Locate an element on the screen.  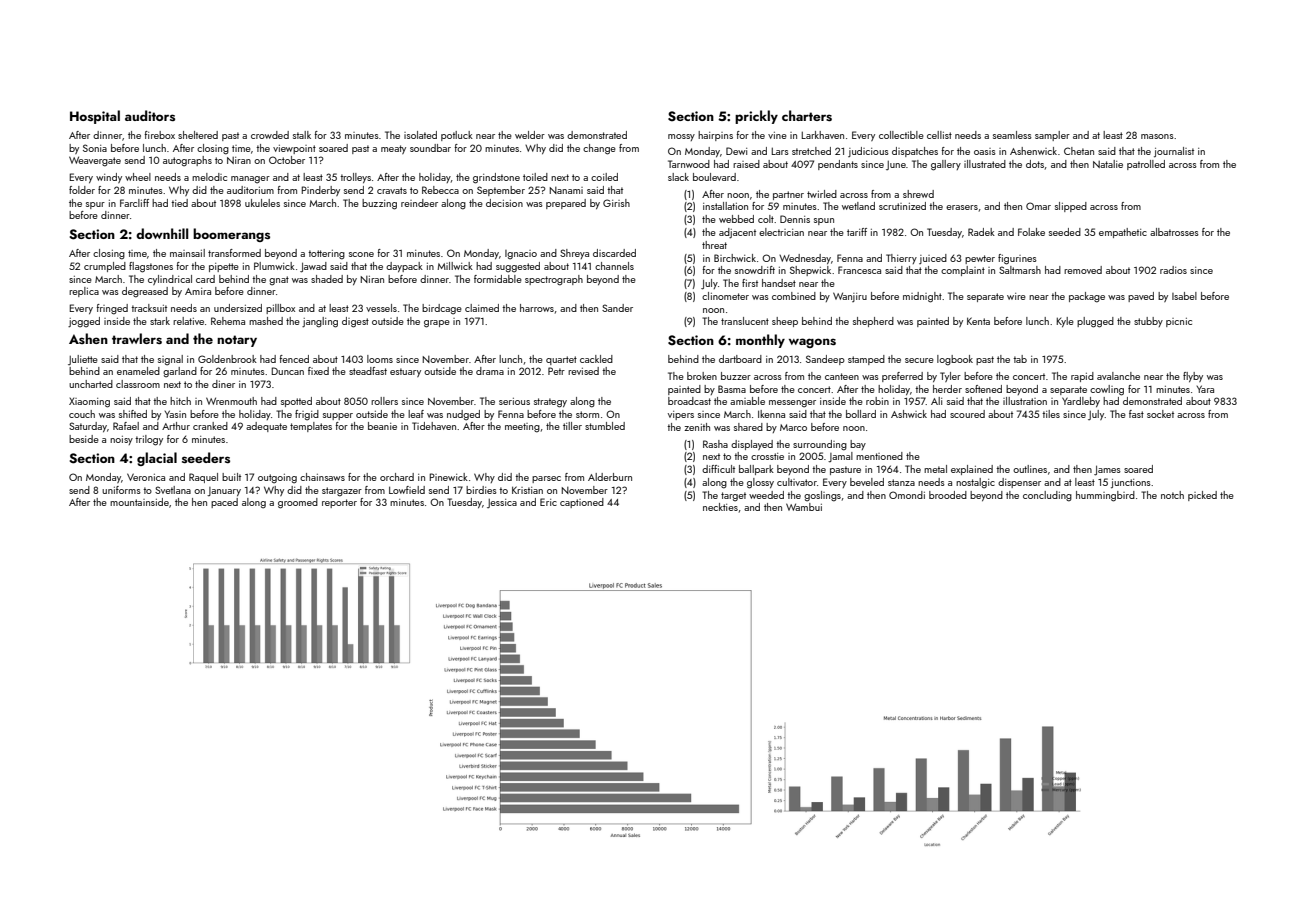
seamless is located at coordinates (1012, 135).
